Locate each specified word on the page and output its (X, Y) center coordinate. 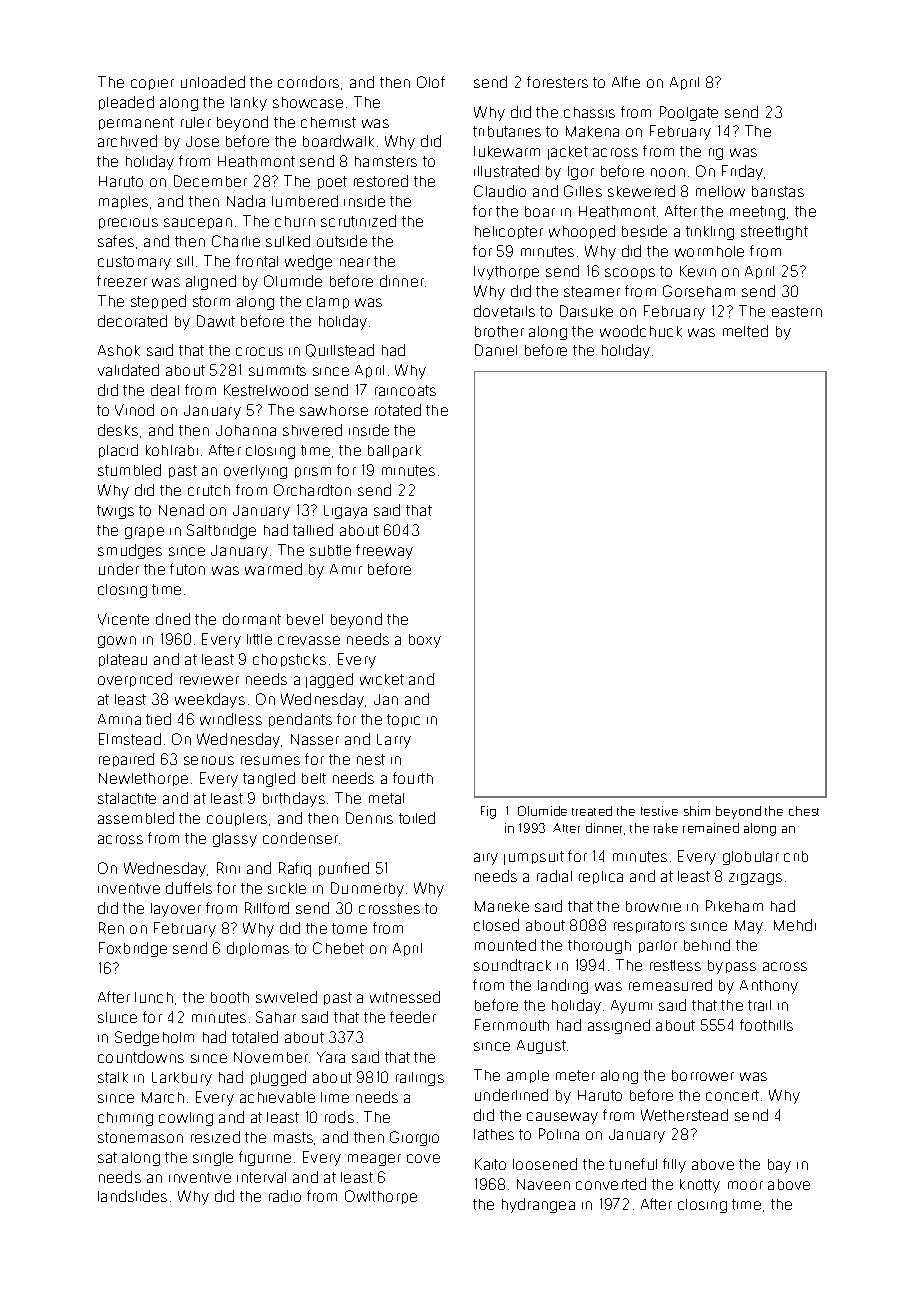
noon (668, 172)
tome (349, 928)
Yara (331, 1057)
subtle (330, 550)
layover (176, 910)
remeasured (670, 985)
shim (697, 811)
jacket (568, 153)
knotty (700, 1186)
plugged (278, 1078)
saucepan (198, 223)
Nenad (181, 510)
